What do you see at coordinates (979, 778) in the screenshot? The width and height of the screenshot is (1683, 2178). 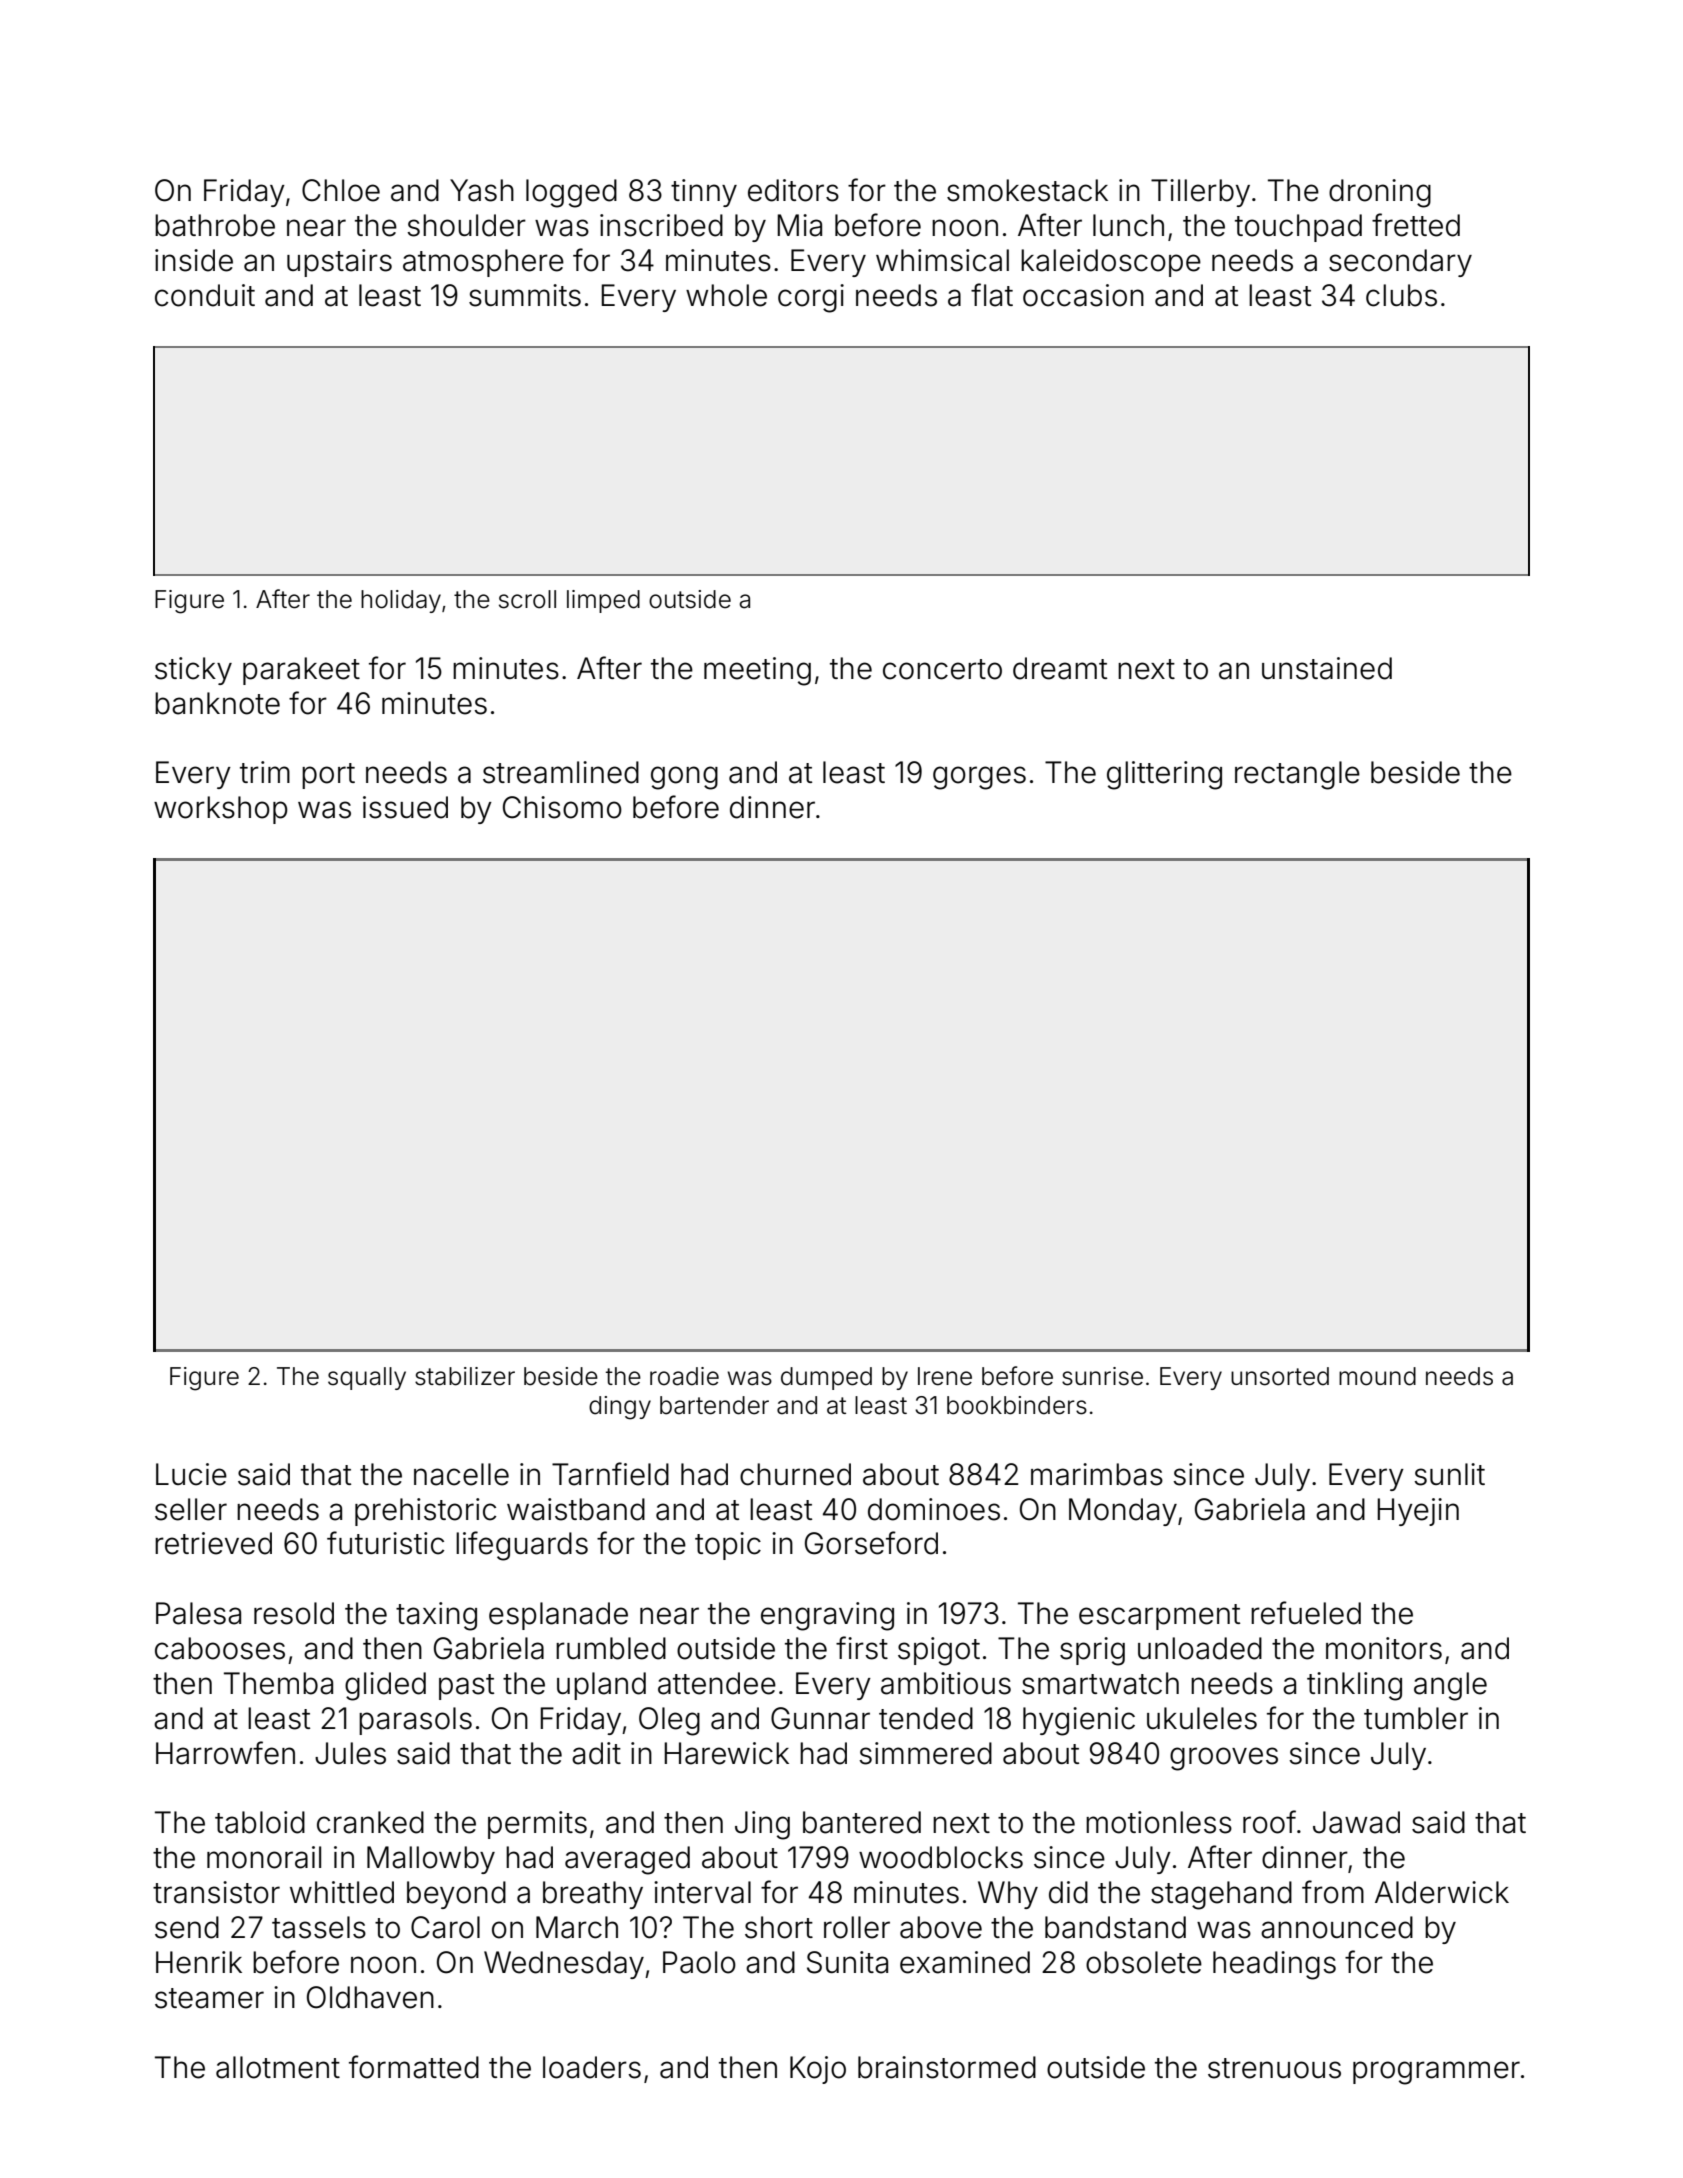 I see `gorges` at bounding box center [979, 778].
